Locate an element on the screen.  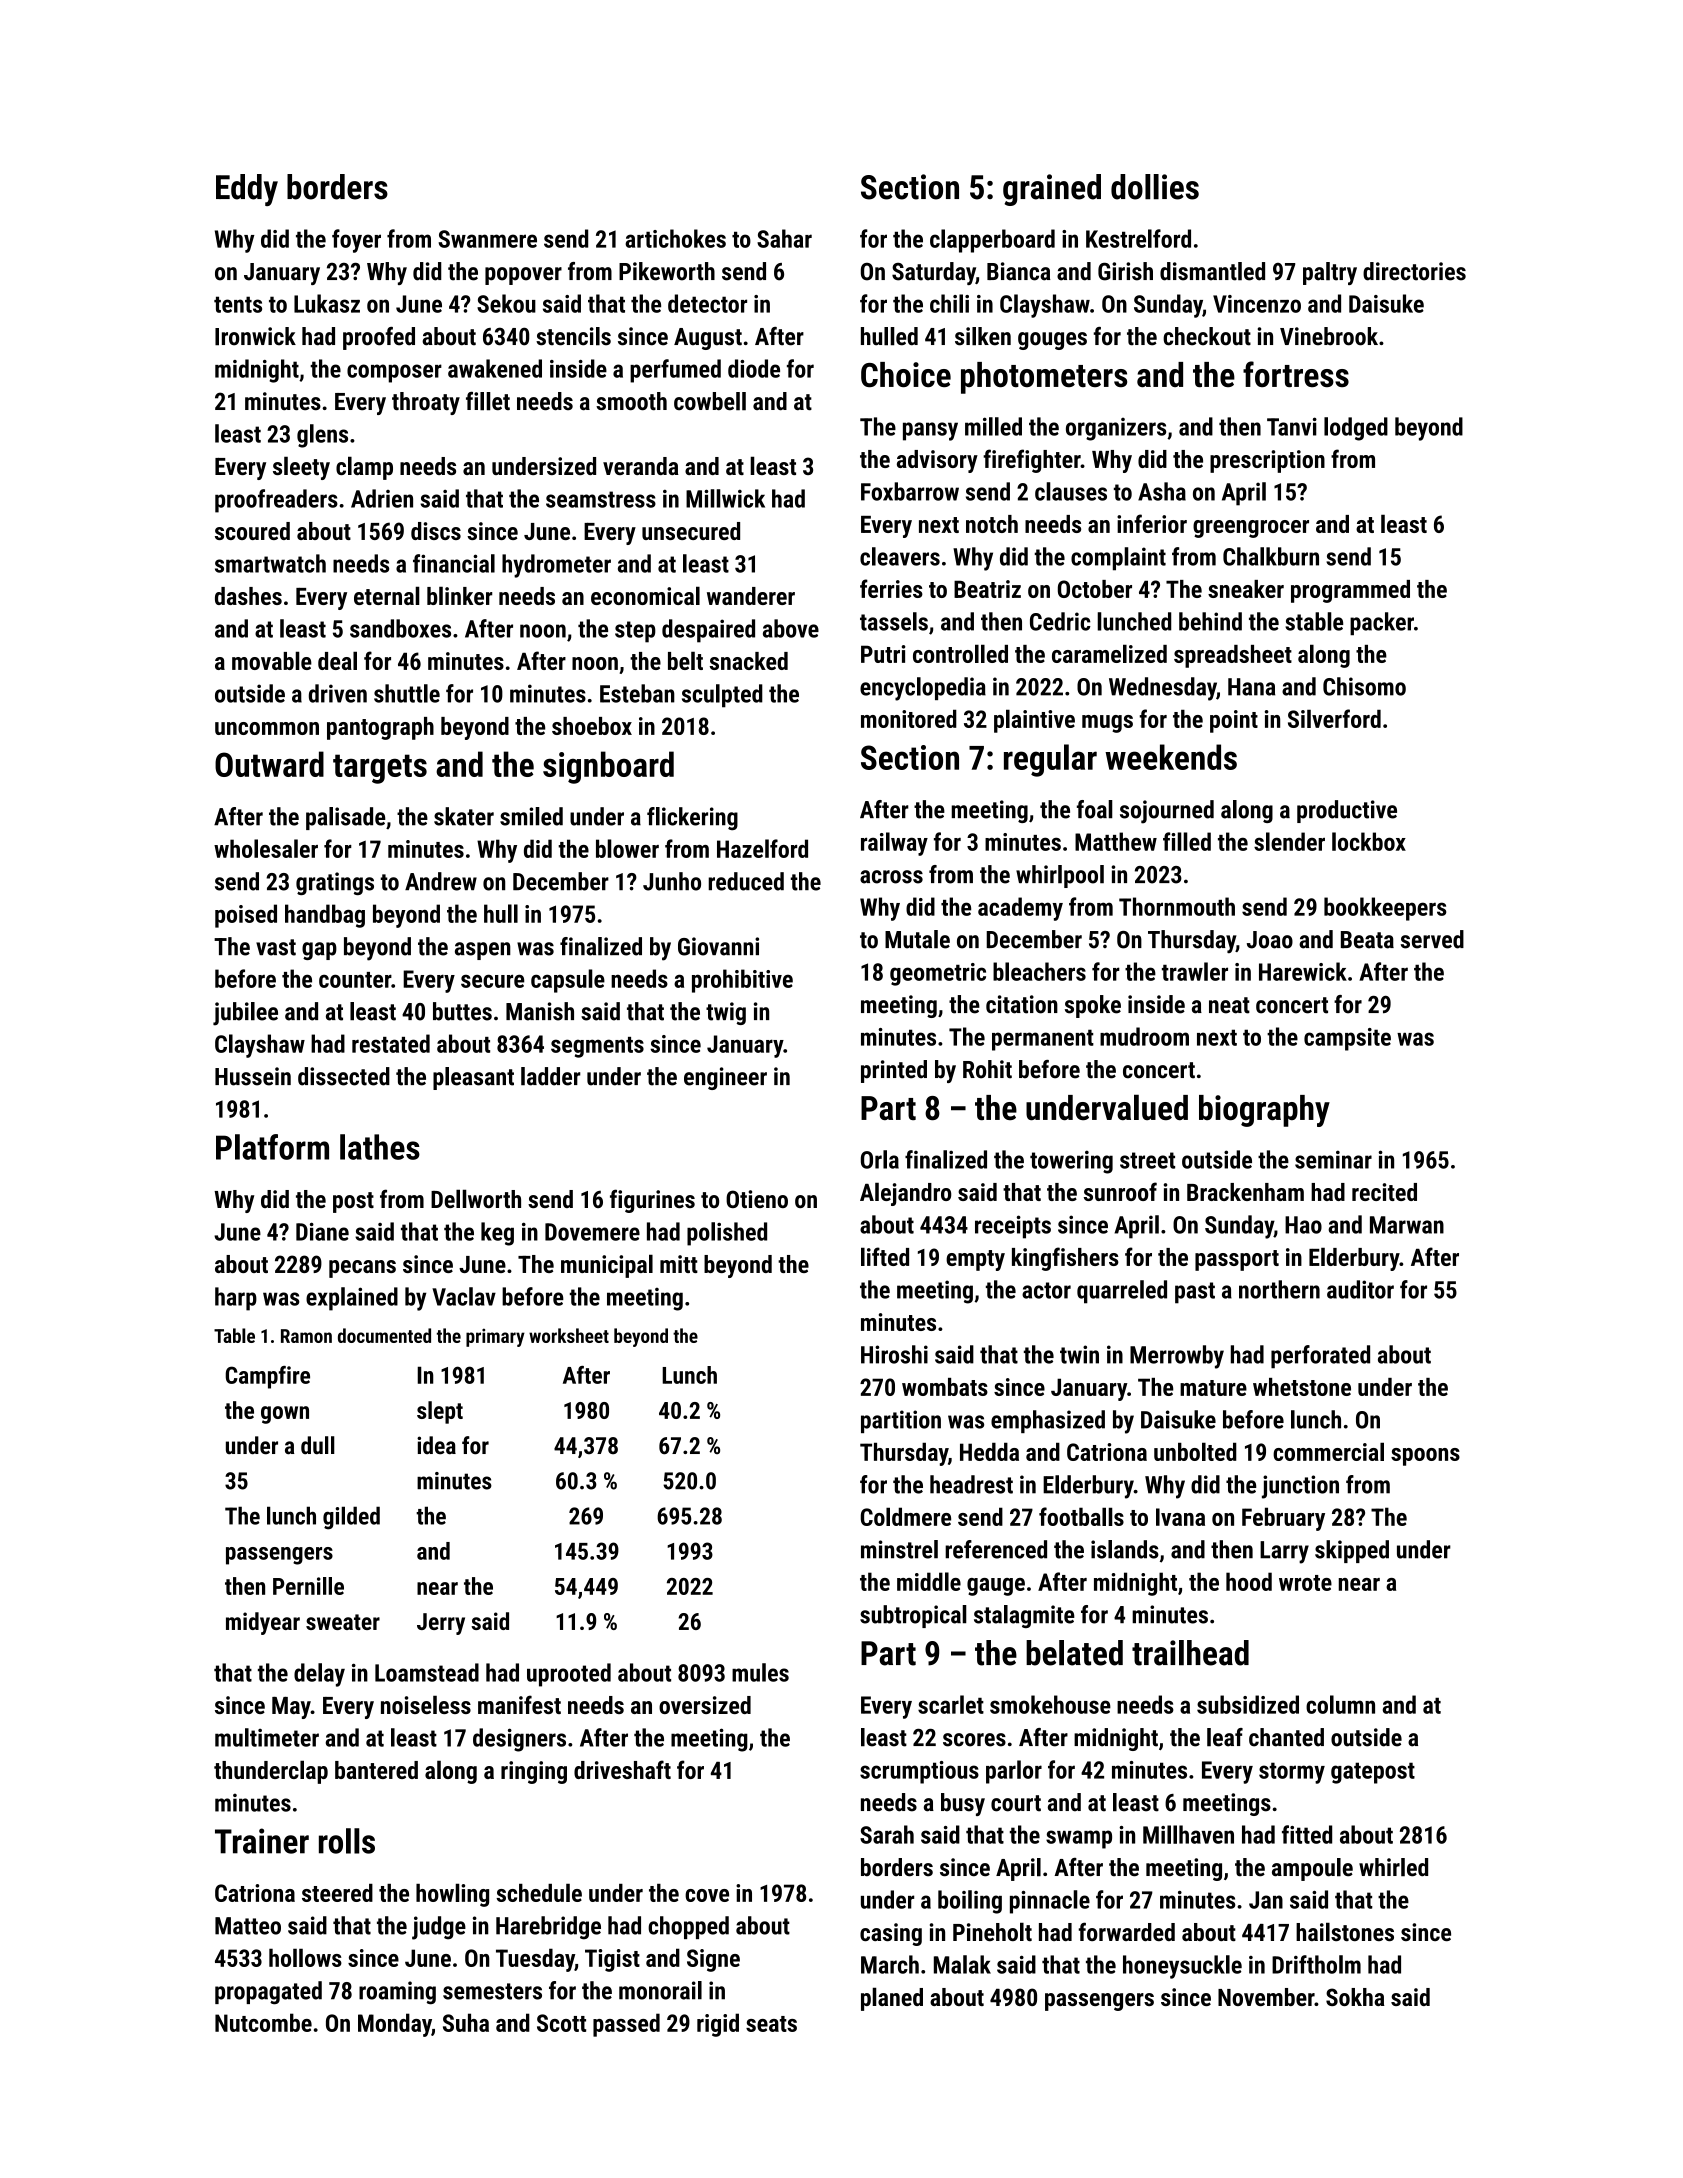
fortress is located at coordinates (1296, 374).
